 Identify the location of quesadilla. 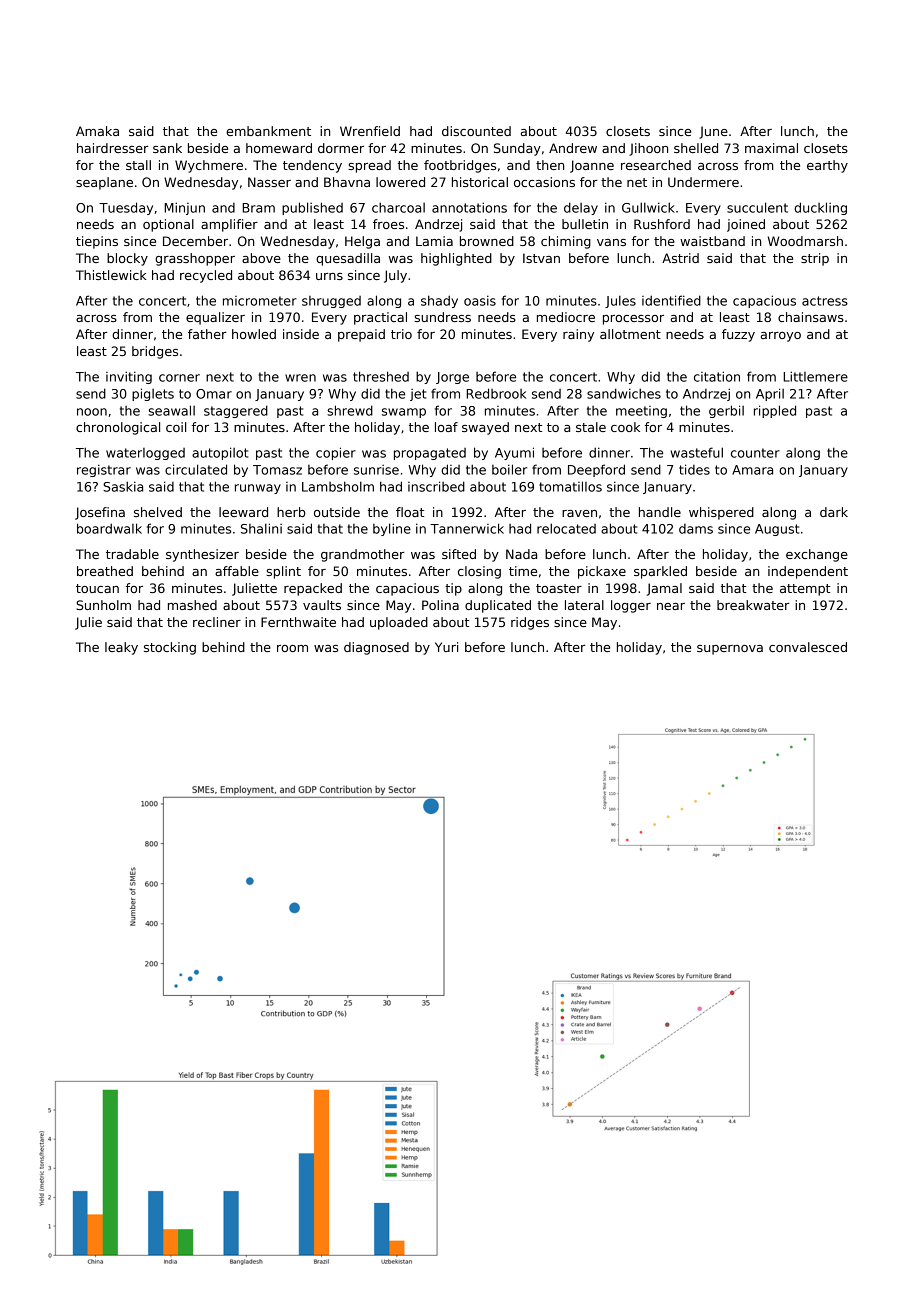
(348, 259).
